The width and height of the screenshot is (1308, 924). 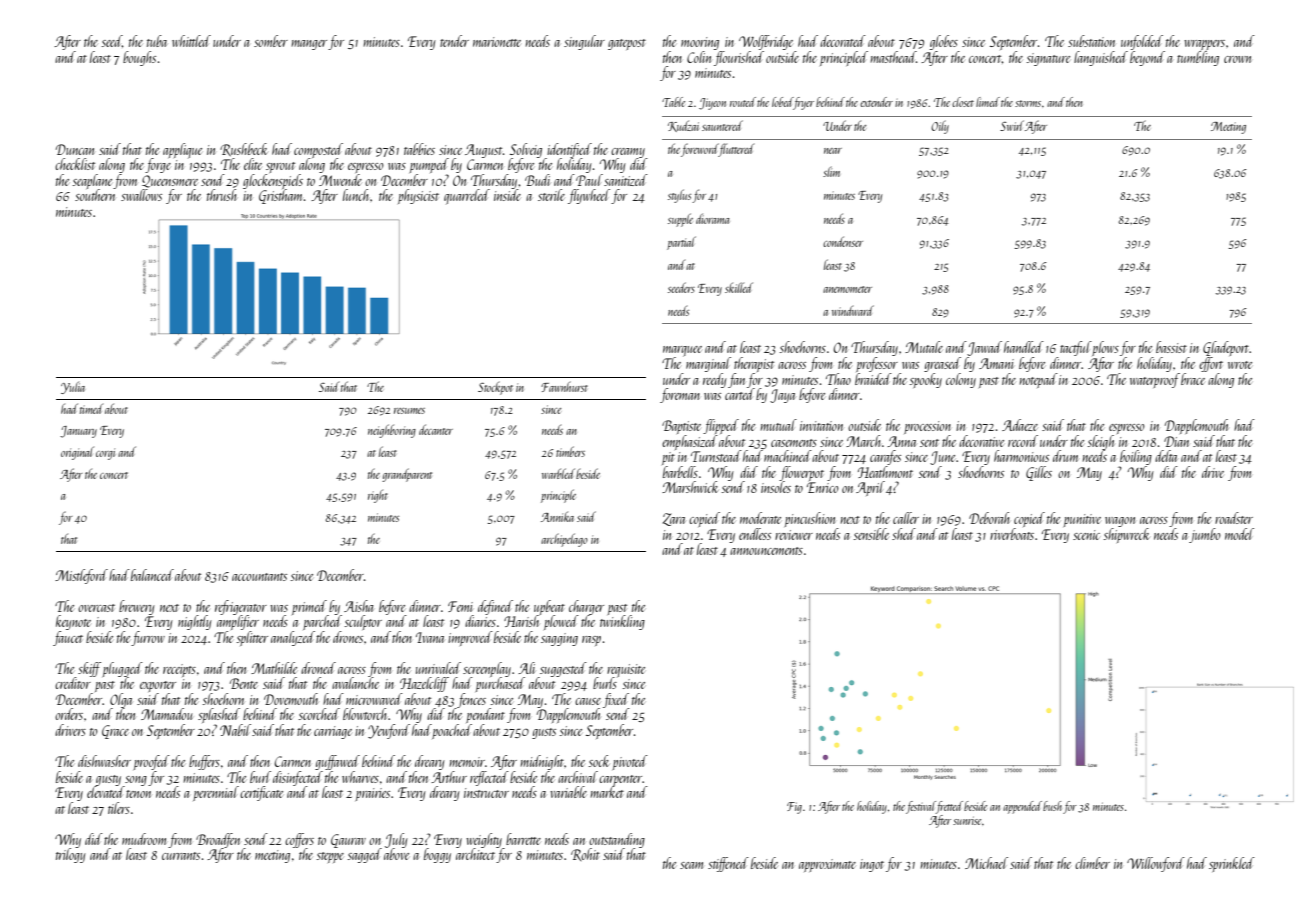 I want to click on Colin, so click(x=699, y=57).
